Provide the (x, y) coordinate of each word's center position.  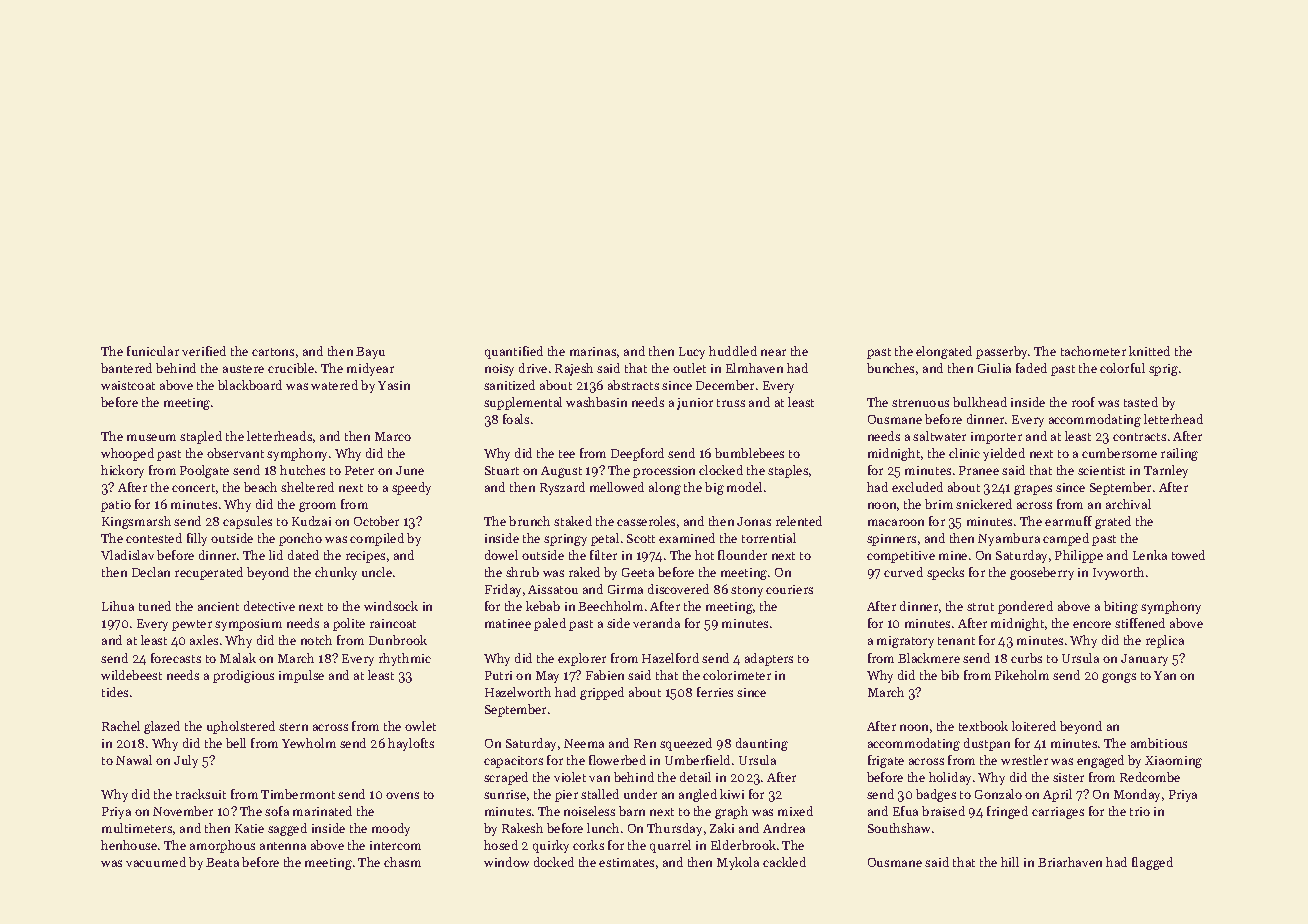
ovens (402, 795)
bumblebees (749, 453)
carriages (1058, 813)
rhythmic (405, 659)
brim (939, 504)
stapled (201, 437)
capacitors (513, 762)
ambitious (1159, 743)
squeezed (686, 744)
